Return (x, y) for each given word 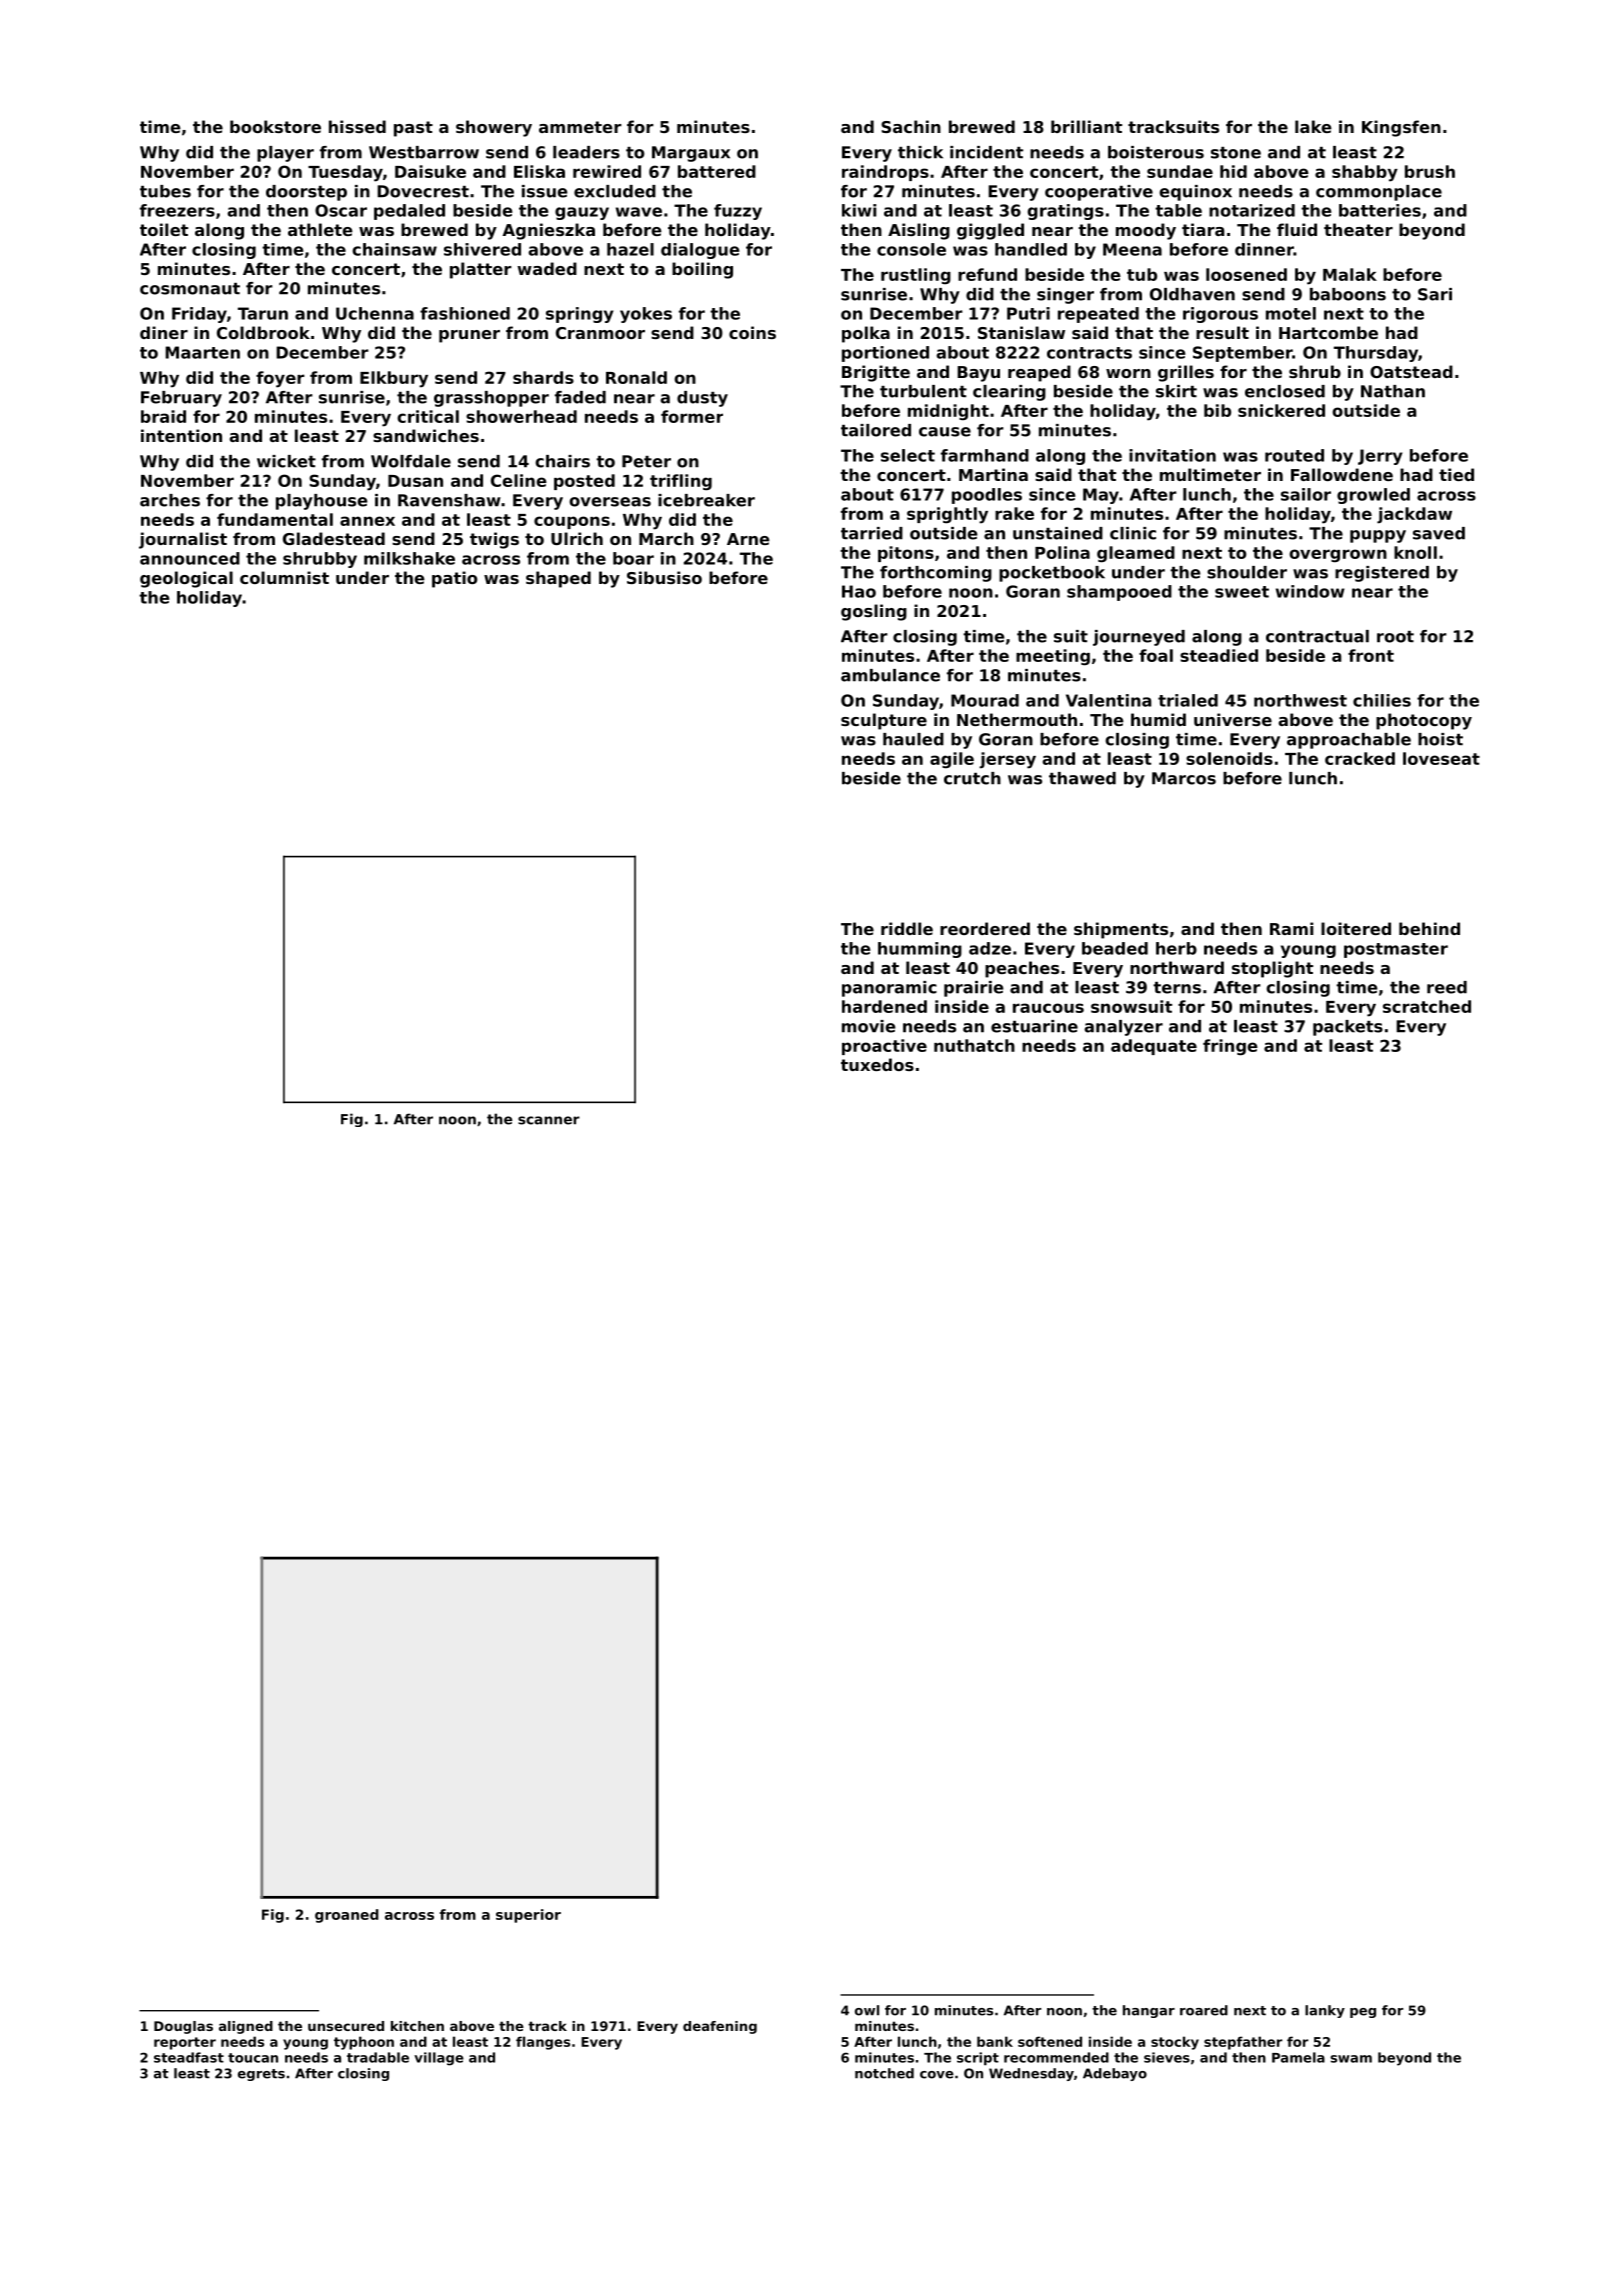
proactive (884, 1047)
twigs (494, 540)
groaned (347, 1916)
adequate (1154, 1047)
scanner (549, 1120)
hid (1233, 171)
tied (1456, 474)
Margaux (691, 154)
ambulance (890, 675)
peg (1363, 2013)
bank (995, 2041)
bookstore (275, 126)
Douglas (183, 2027)
